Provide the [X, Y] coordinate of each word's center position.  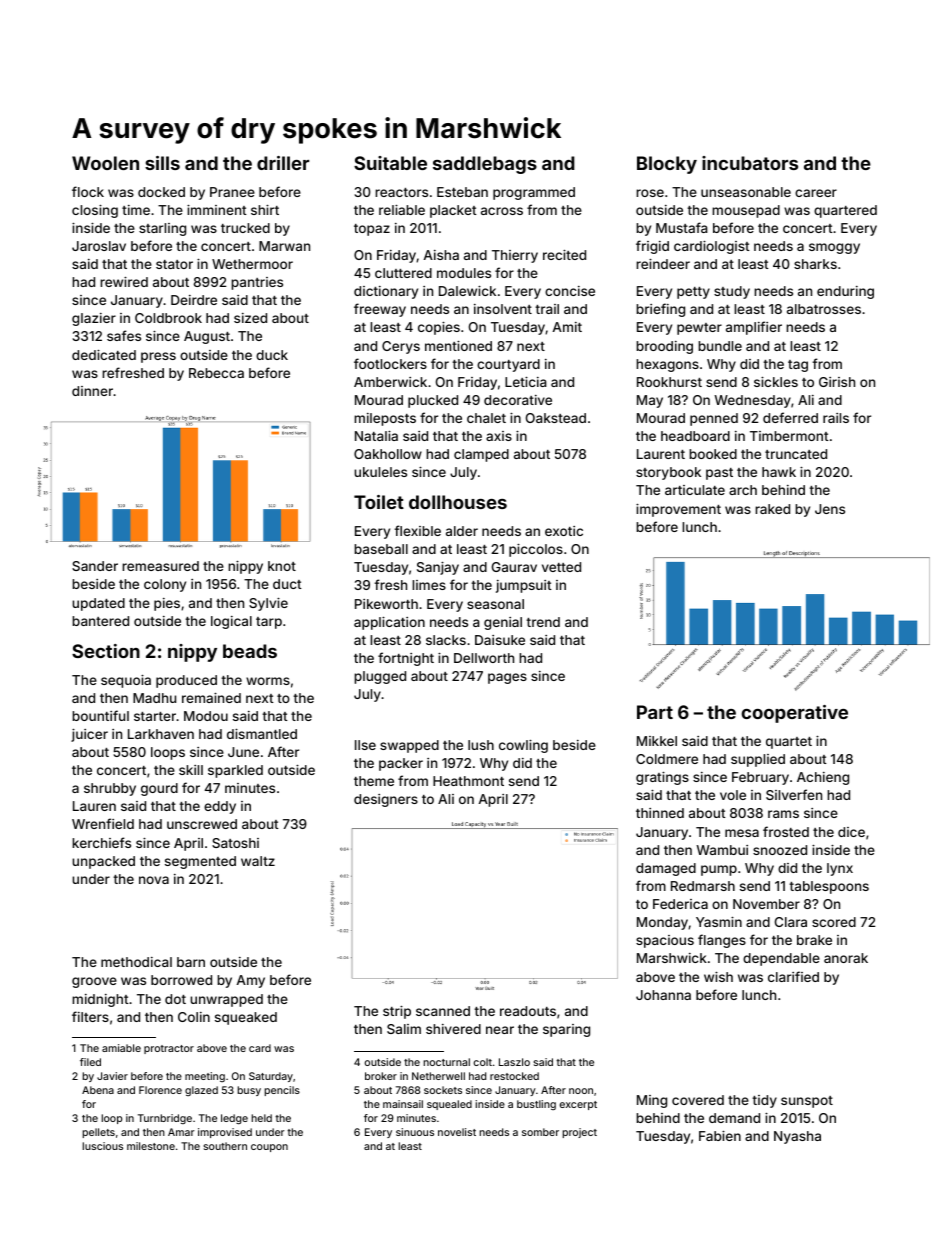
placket [453, 211]
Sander [95, 566]
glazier [94, 319]
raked [772, 509]
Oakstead [556, 418]
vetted [561, 567]
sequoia [126, 681]
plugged [380, 677]
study [732, 292]
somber [540, 1132]
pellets [98, 1133]
